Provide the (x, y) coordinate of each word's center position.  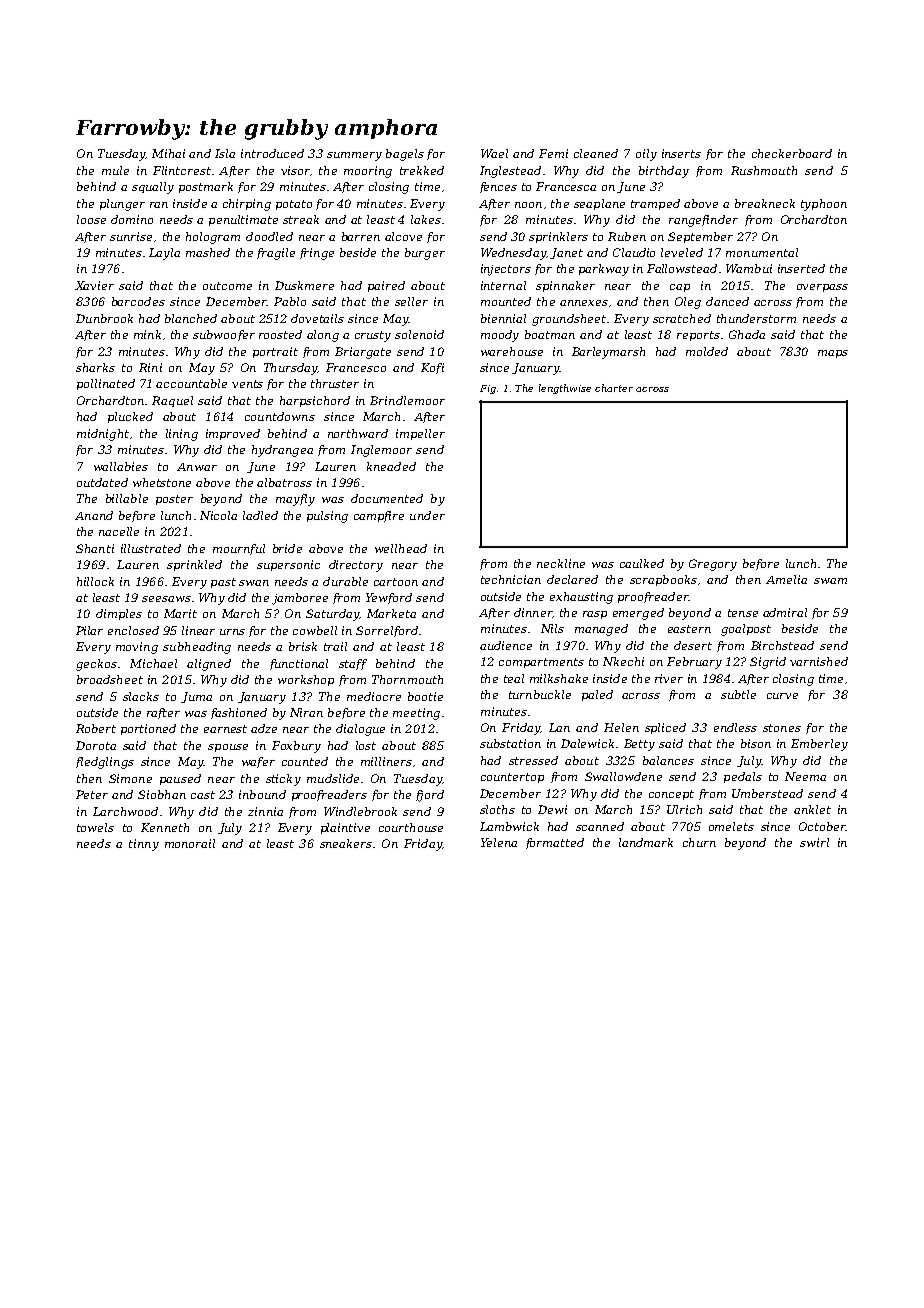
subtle (738, 694)
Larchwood (125, 811)
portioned (148, 729)
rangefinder (703, 221)
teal (514, 678)
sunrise (131, 236)
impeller (420, 434)
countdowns (280, 416)
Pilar (89, 630)
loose (91, 219)
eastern (689, 629)
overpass (822, 288)
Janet (566, 253)
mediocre (374, 696)
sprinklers (558, 237)
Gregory (713, 565)
